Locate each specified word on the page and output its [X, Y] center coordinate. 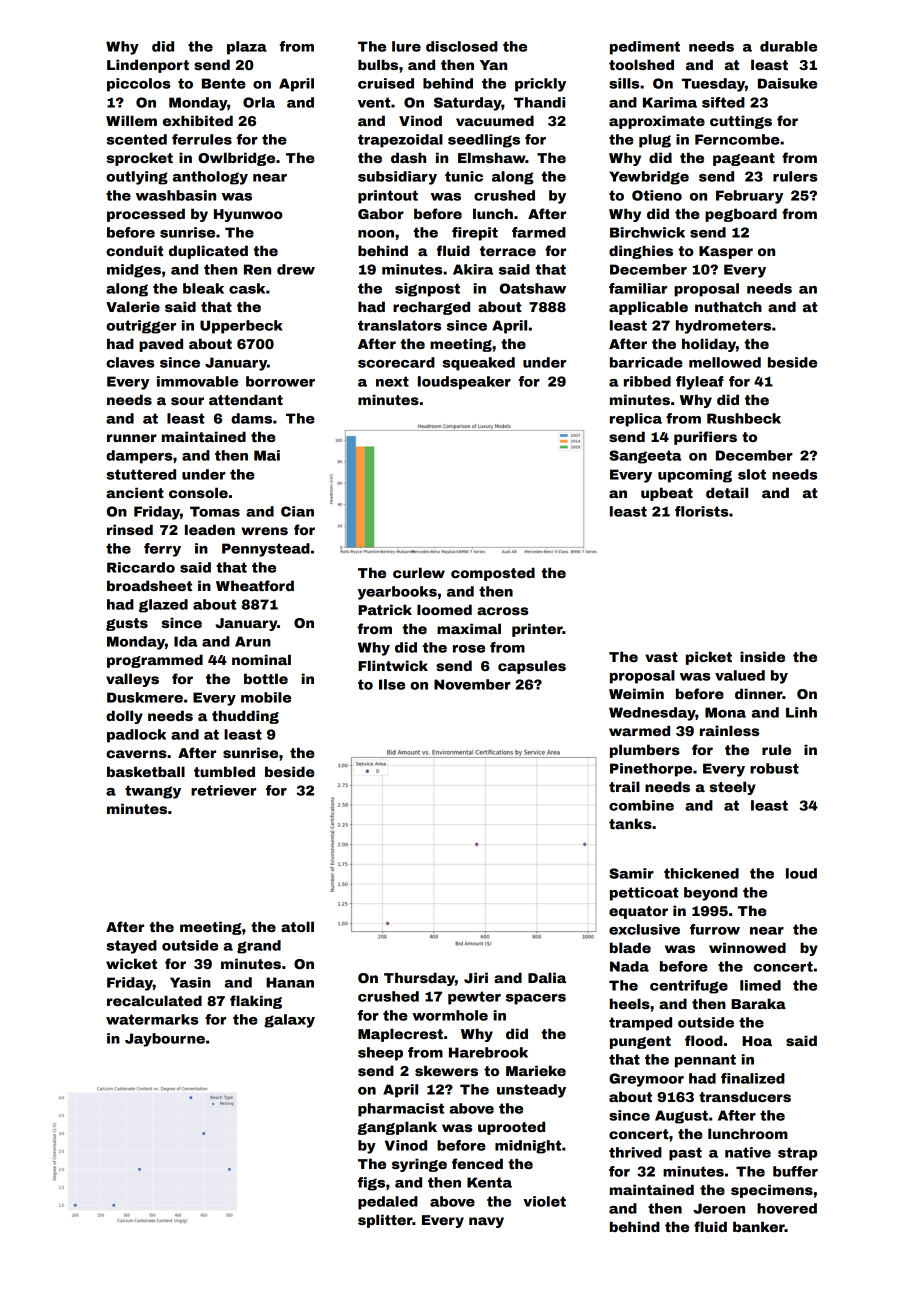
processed [146, 215]
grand [259, 947]
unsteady [531, 1091]
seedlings [484, 141]
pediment [645, 48]
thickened [701, 873]
